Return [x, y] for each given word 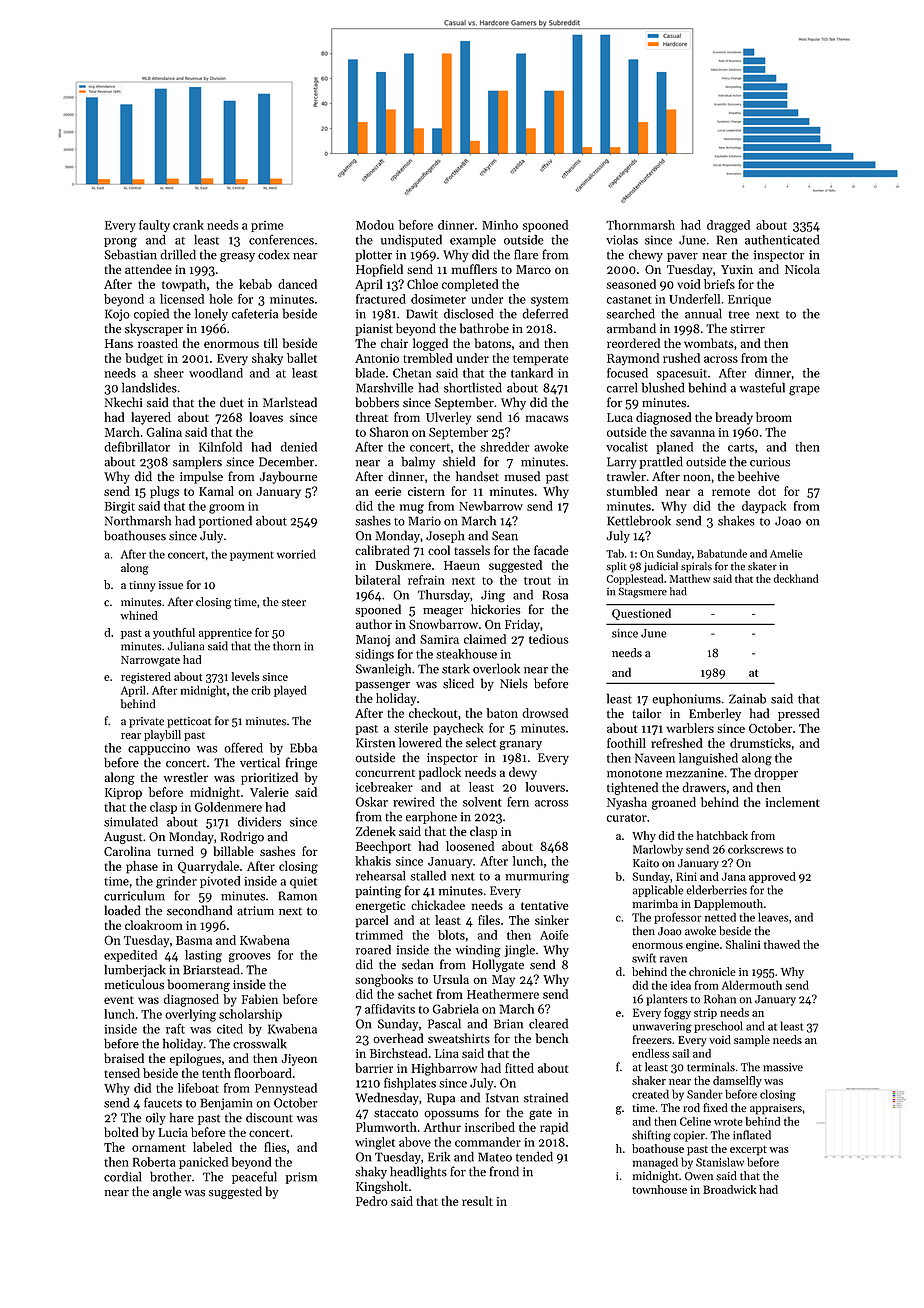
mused [522, 476]
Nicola [802, 269]
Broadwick [729, 1189]
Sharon [389, 432]
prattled [661, 462]
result [477, 1201]
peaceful [254, 1177]
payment [251, 556]
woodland [216, 373]
